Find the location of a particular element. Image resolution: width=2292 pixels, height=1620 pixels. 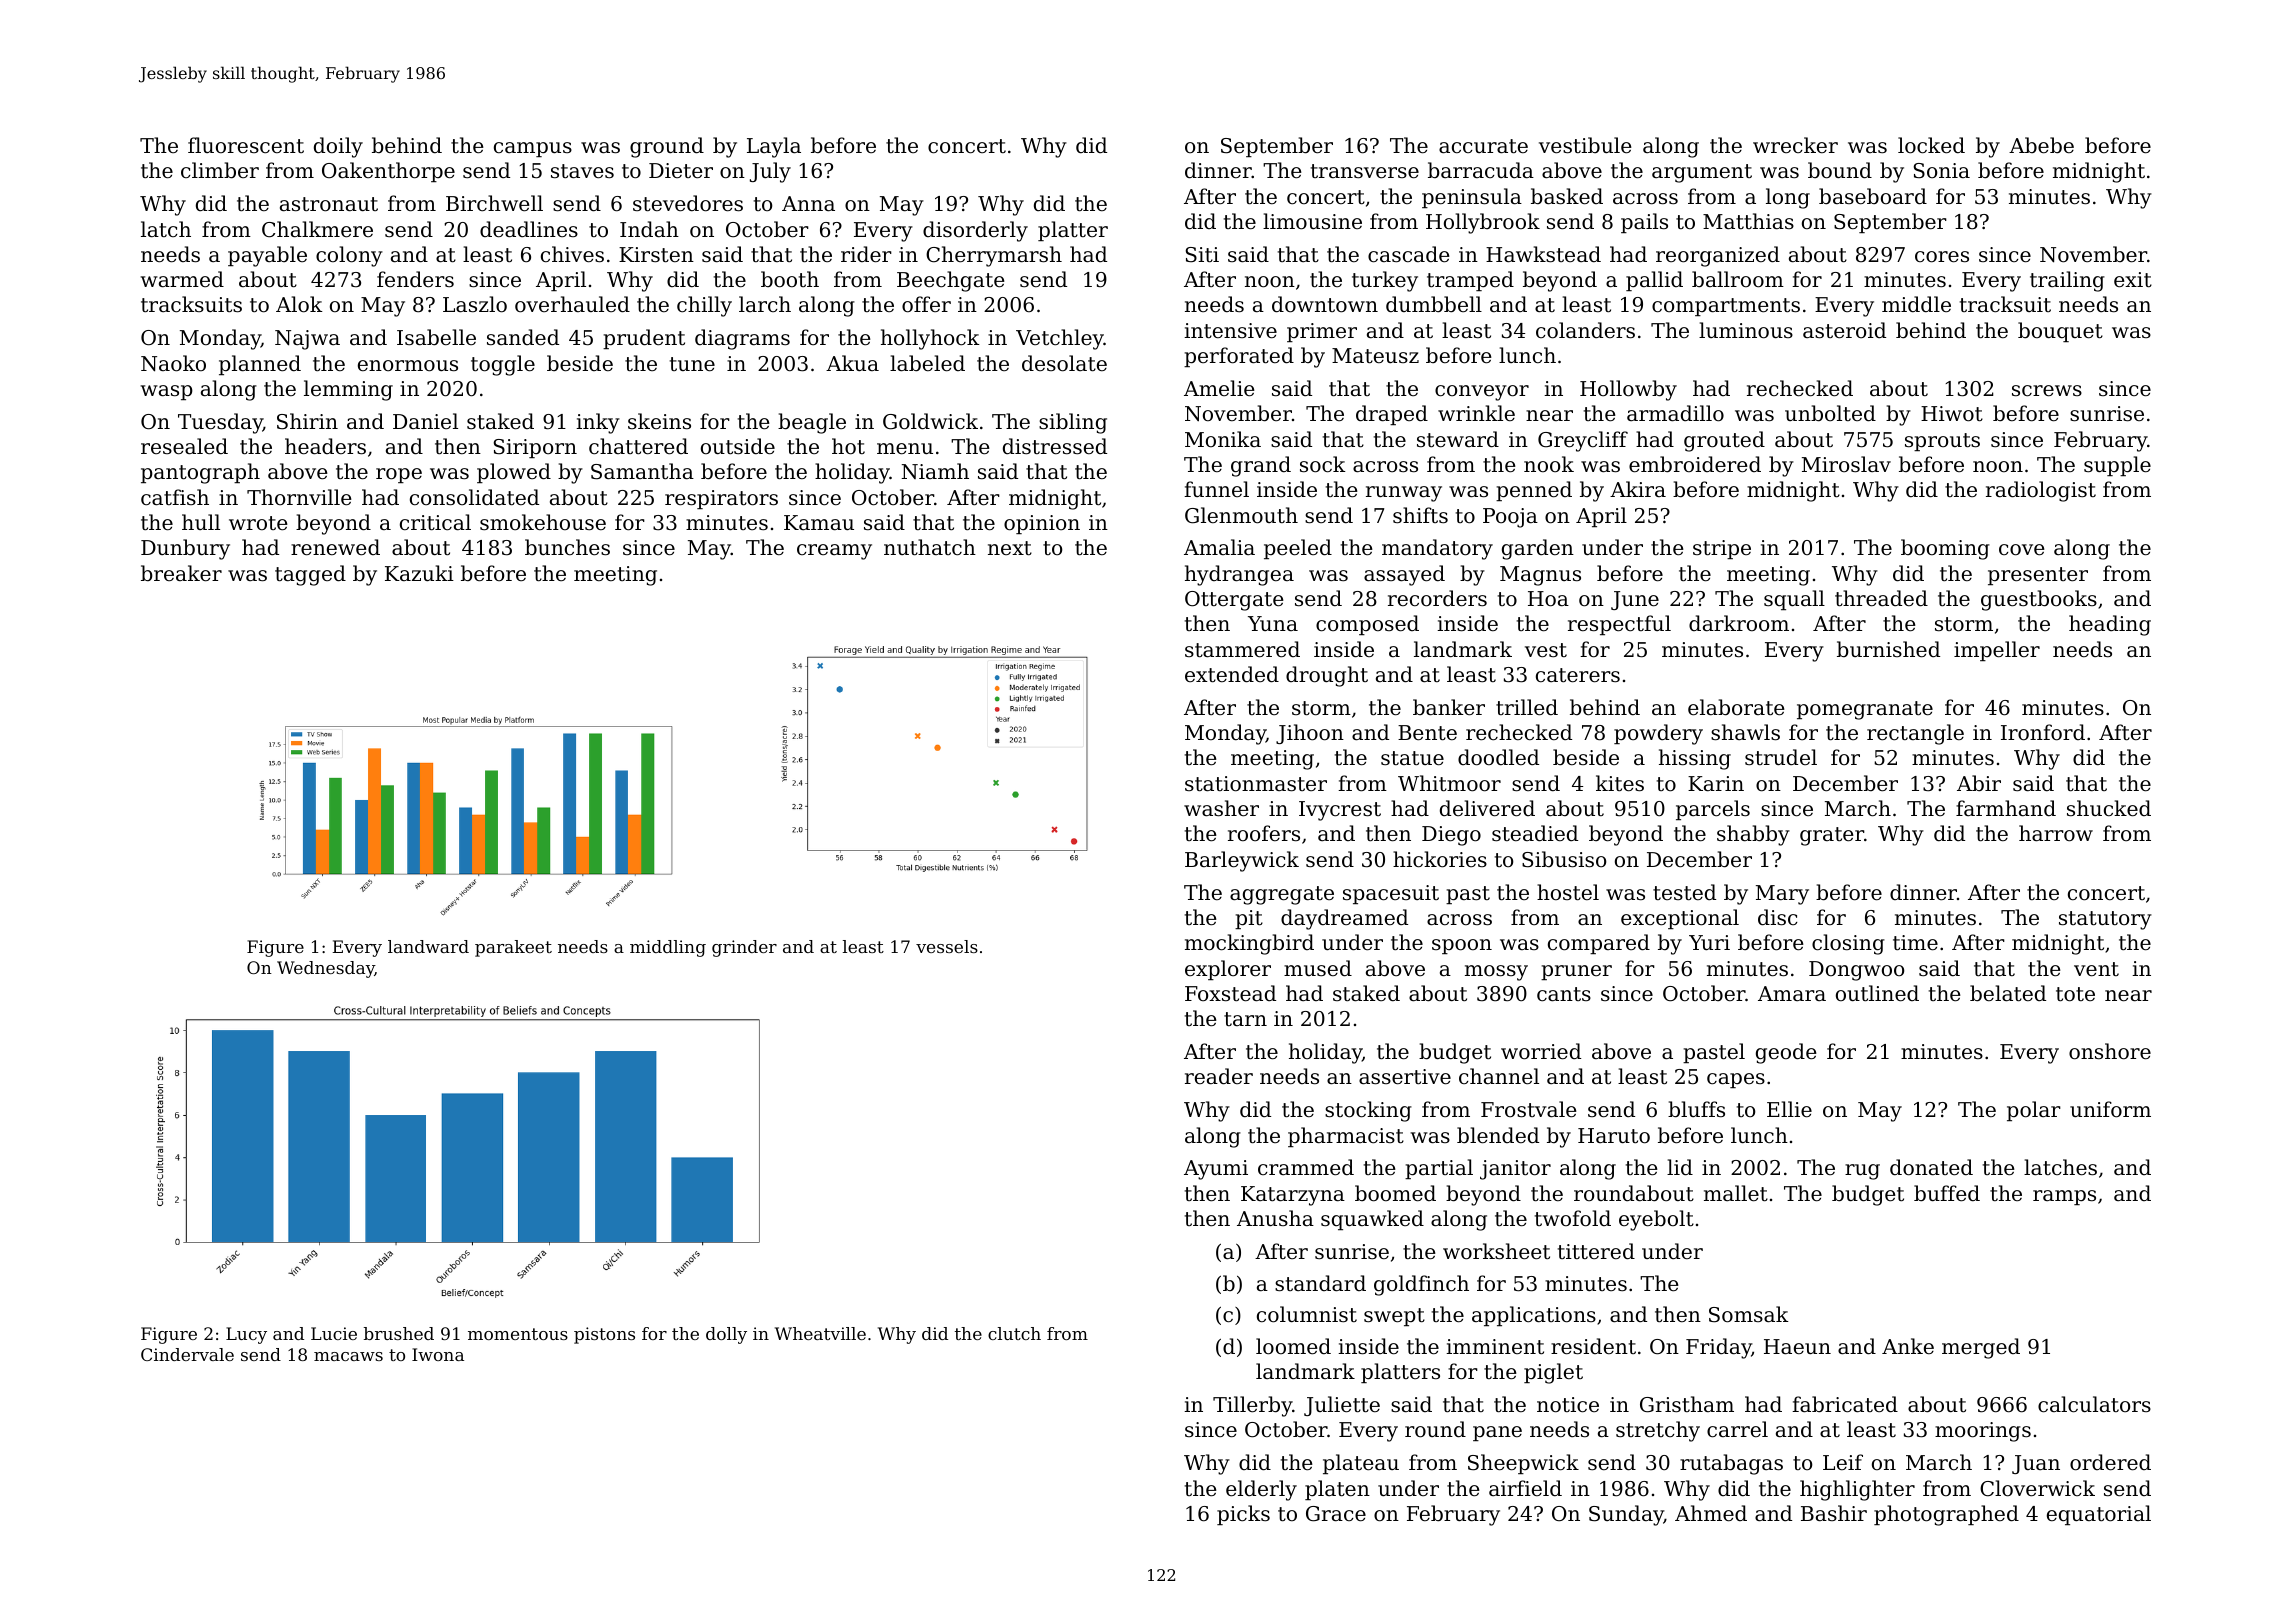

middle is located at coordinates (1916, 304).
